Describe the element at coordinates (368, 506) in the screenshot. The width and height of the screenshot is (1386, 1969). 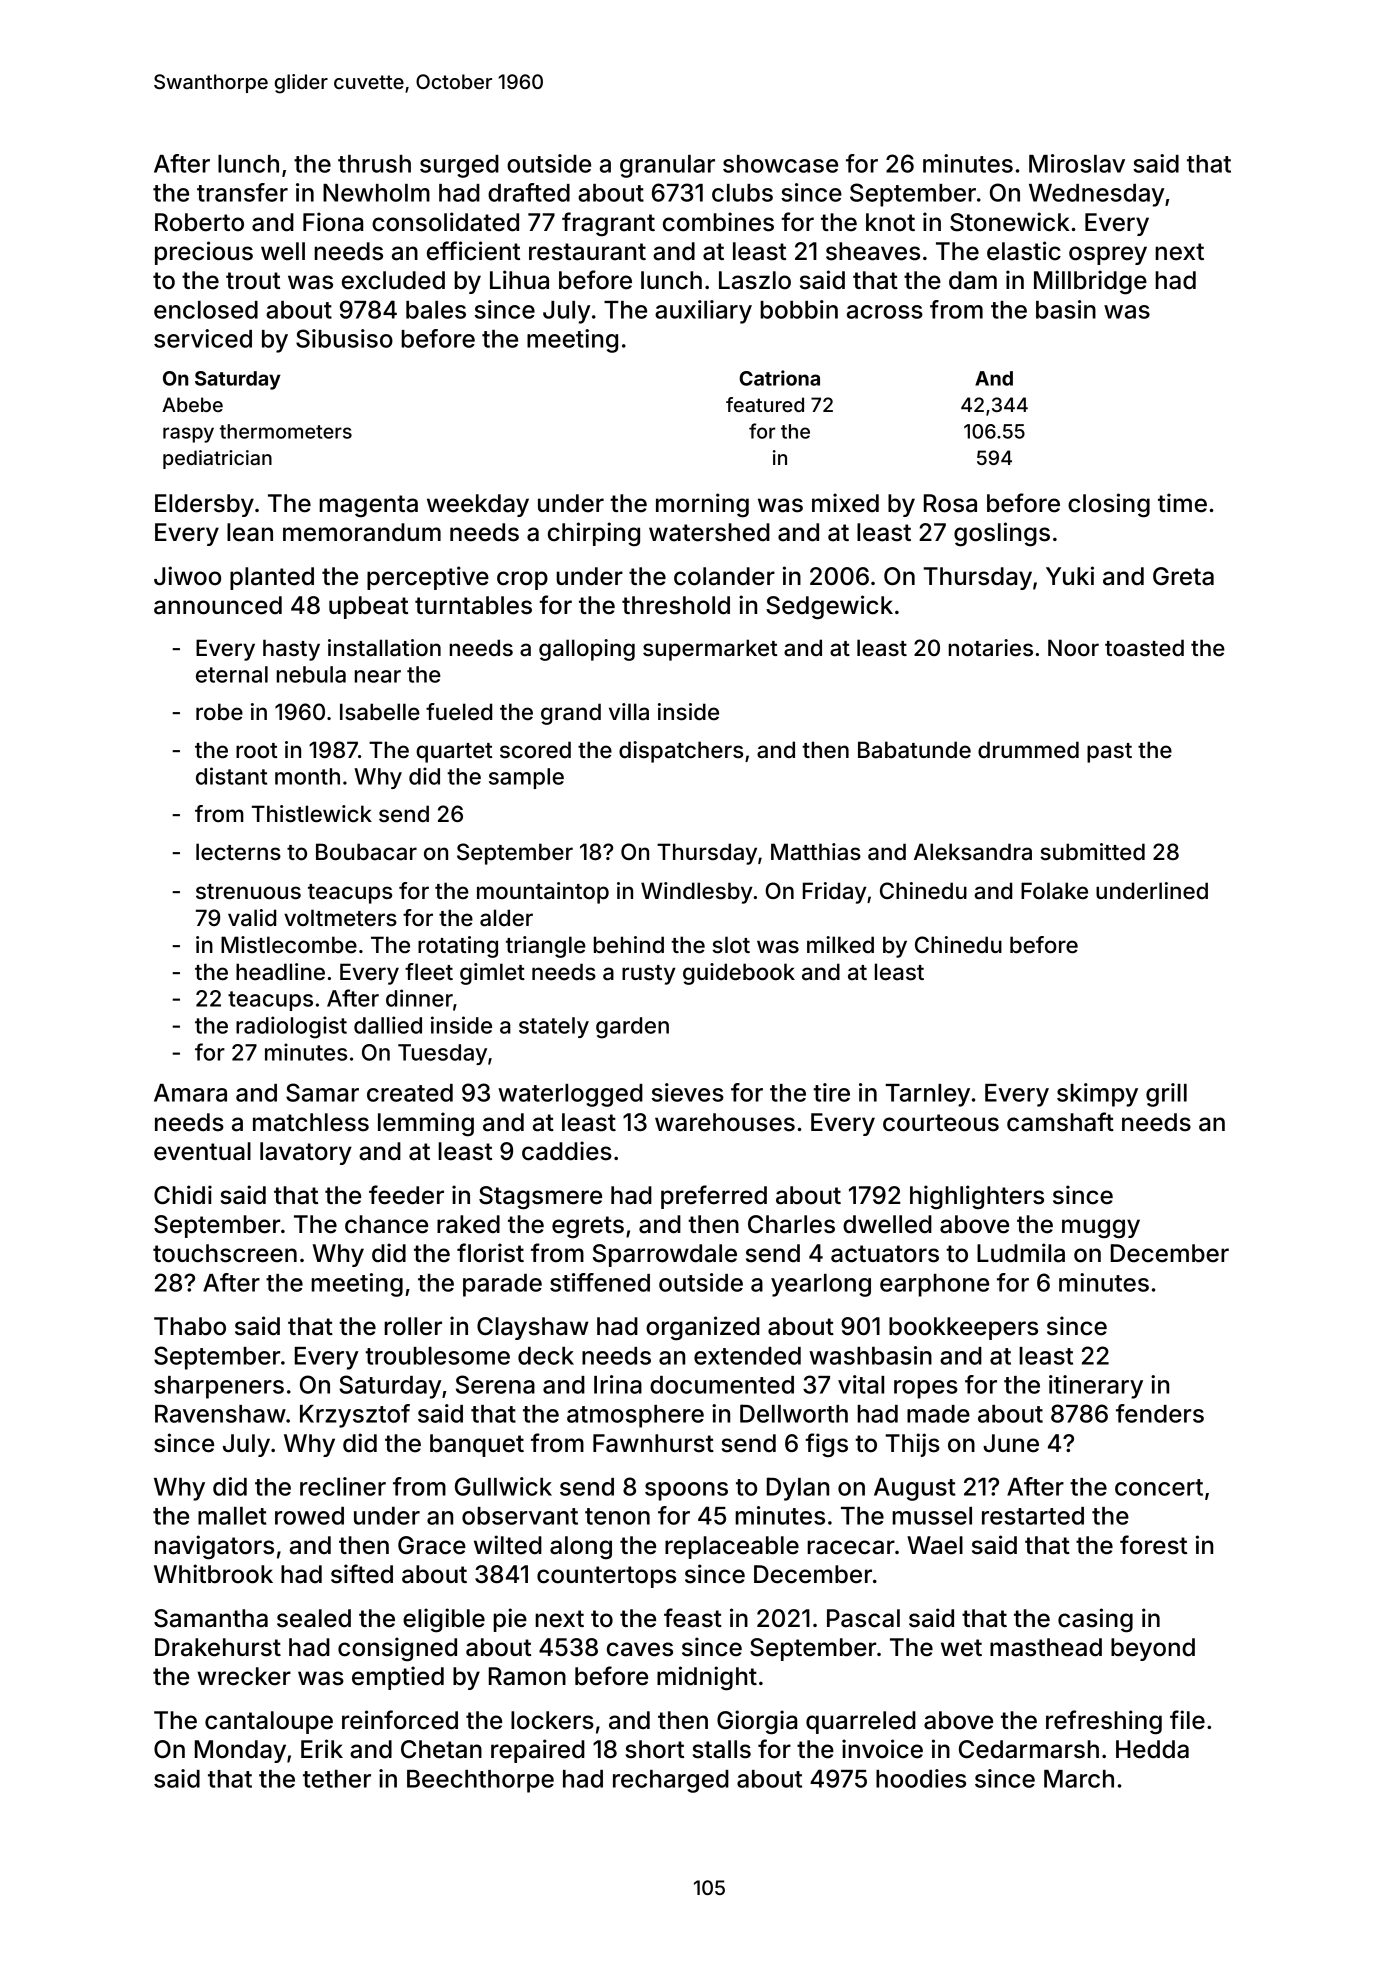
I see `magenta` at that location.
